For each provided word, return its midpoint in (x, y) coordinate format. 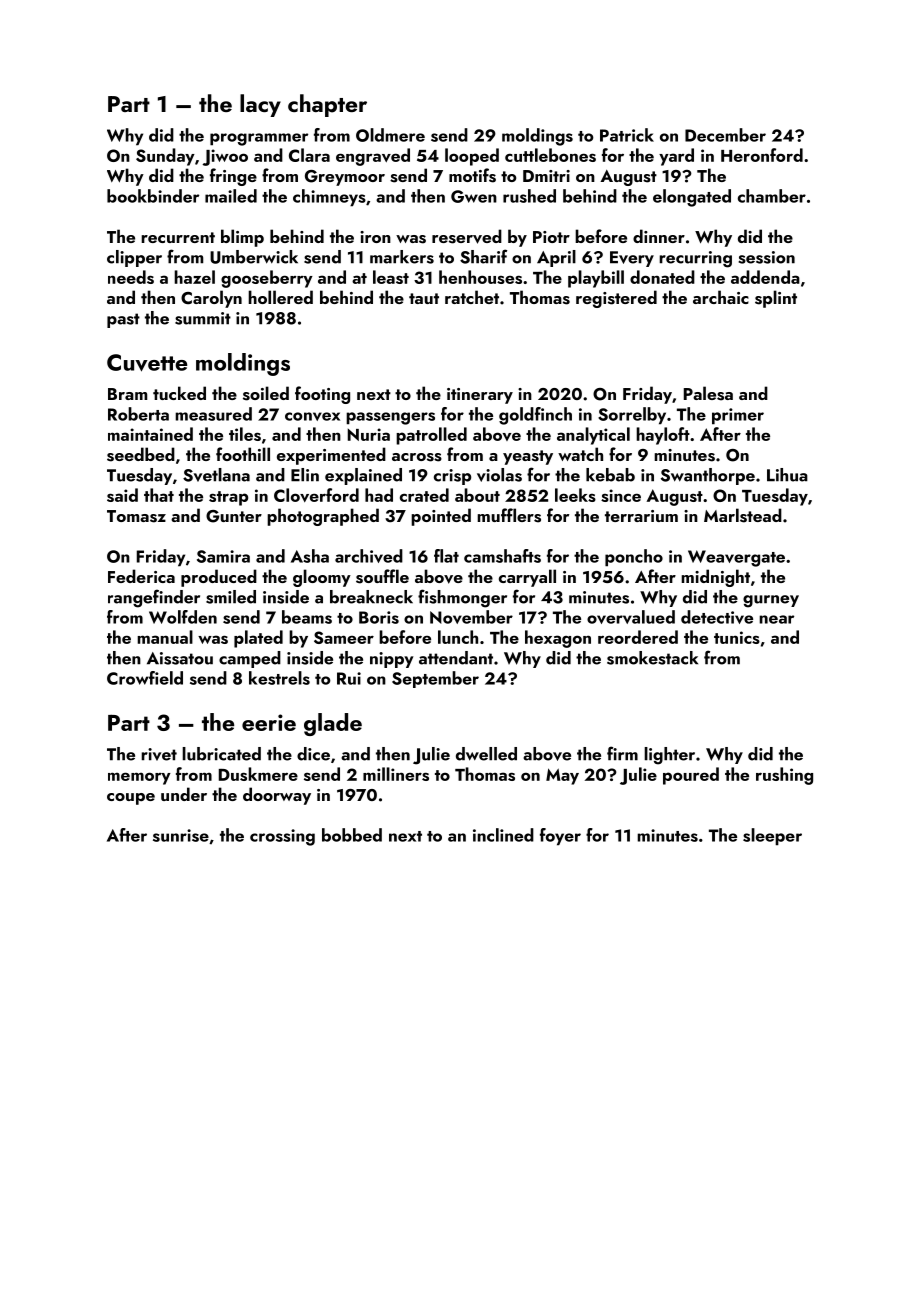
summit (203, 318)
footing (322, 395)
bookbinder (153, 196)
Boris (379, 617)
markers (402, 257)
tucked (179, 393)
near (776, 619)
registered (616, 299)
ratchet (472, 297)
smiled (231, 597)
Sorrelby (632, 416)
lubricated (221, 754)
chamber (772, 196)
